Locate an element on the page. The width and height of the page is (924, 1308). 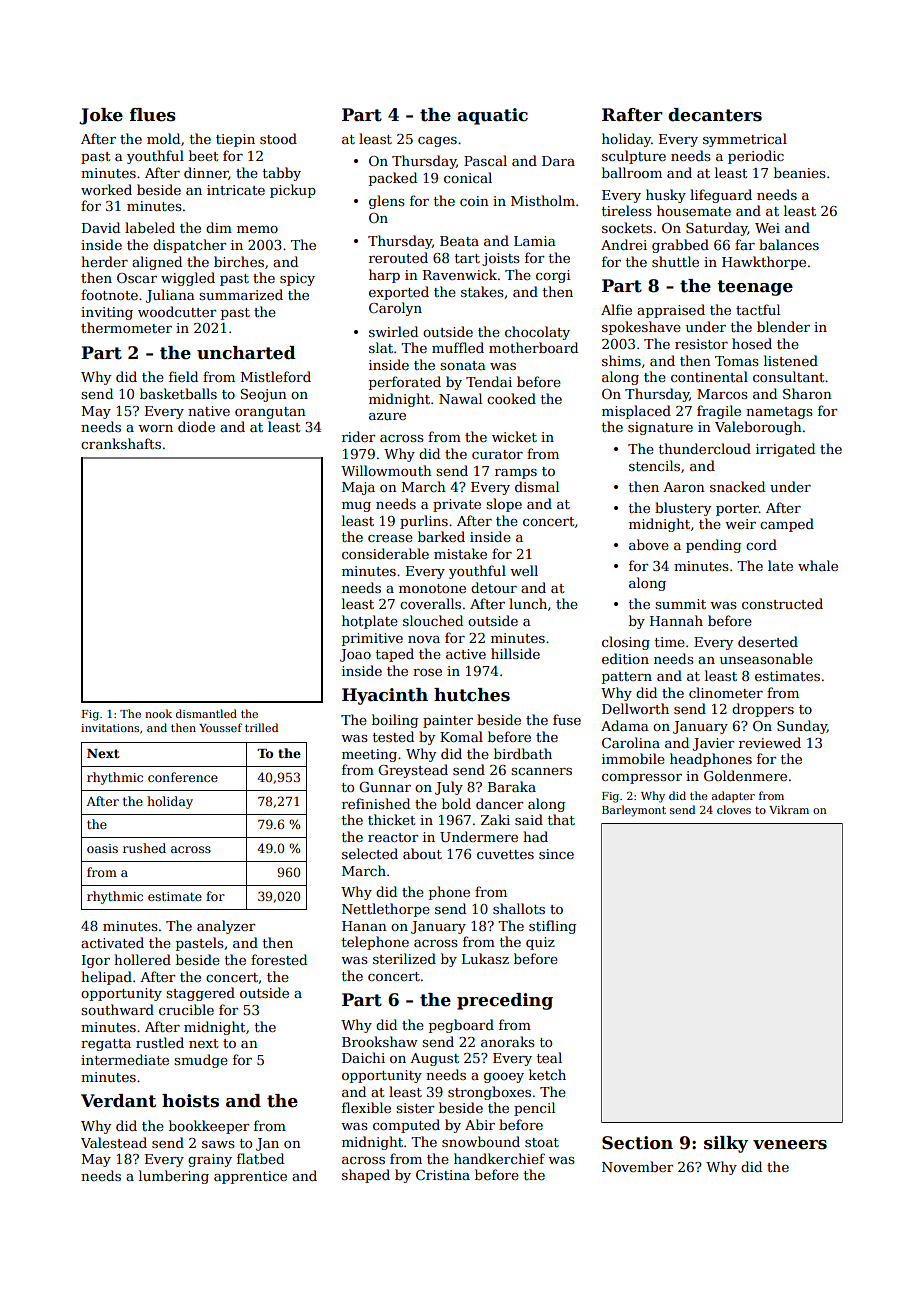
November is located at coordinates (637, 1166).
